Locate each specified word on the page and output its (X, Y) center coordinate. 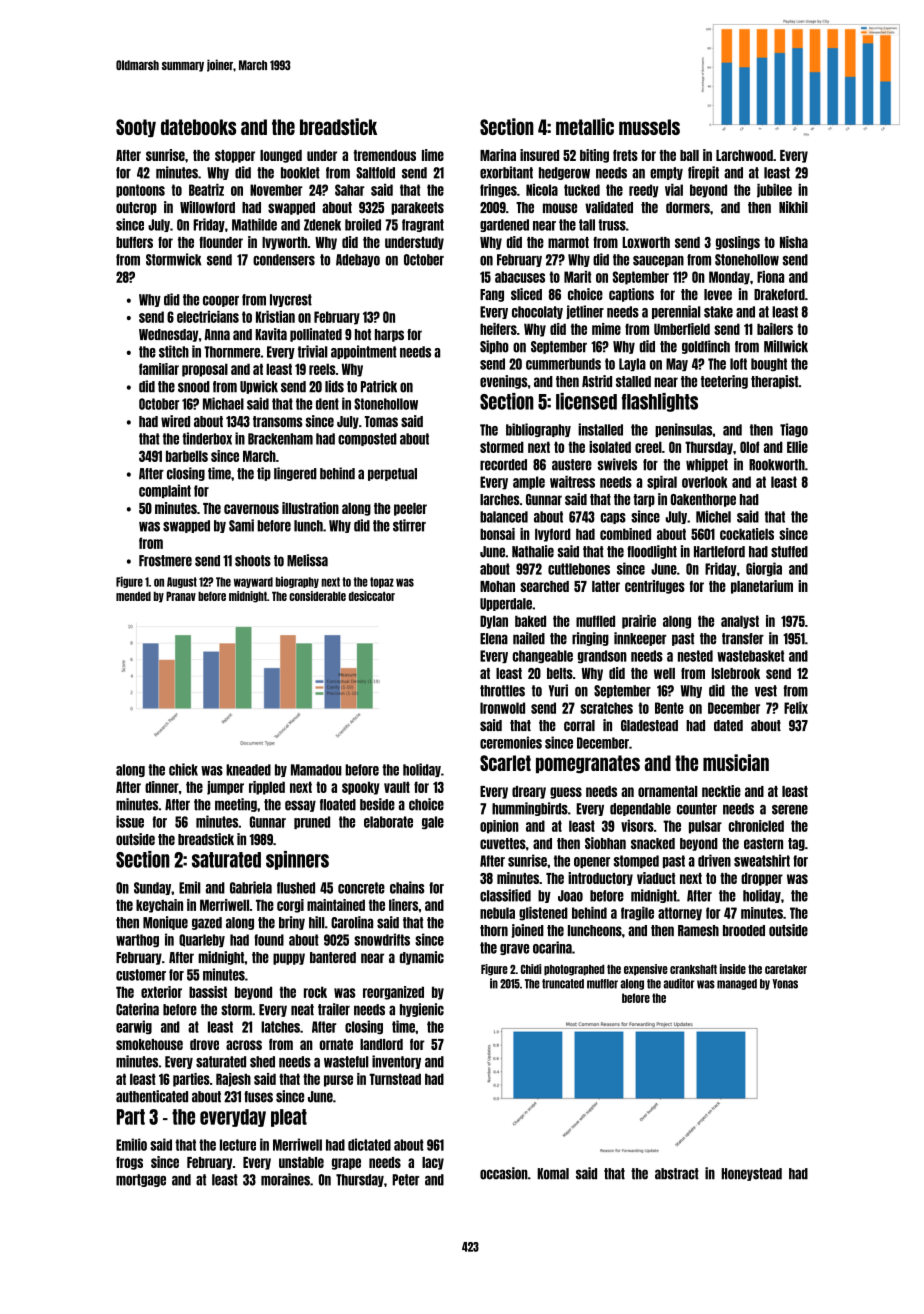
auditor (679, 983)
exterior (161, 992)
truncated (563, 984)
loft (738, 364)
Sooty (136, 128)
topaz (382, 582)
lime (433, 155)
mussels (649, 127)
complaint (165, 491)
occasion (504, 1173)
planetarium (762, 587)
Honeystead (751, 1174)
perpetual (392, 474)
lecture (238, 1145)
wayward (253, 582)
